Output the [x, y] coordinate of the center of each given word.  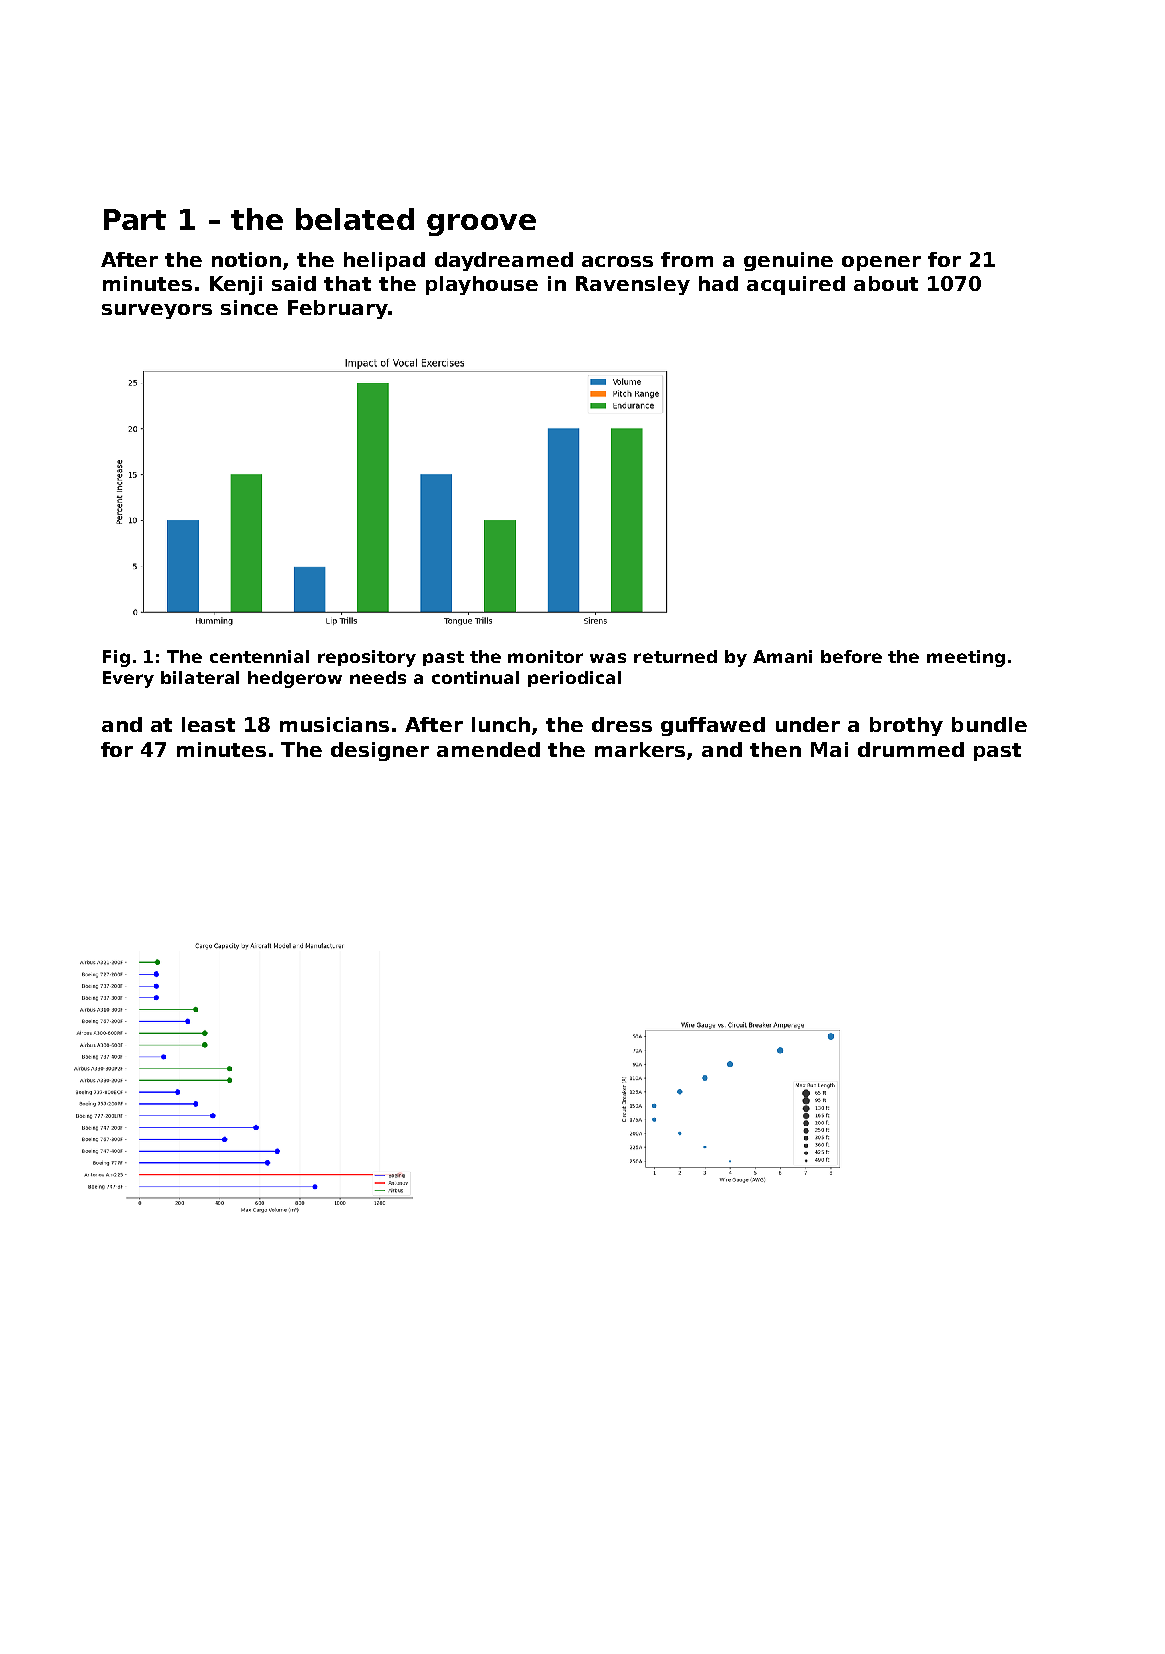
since [249, 307]
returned [675, 656]
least [208, 724]
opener [881, 263]
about [886, 283]
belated [355, 219]
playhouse [482, 285]
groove [481, 225]
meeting [966, 658]
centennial [259, 656]
